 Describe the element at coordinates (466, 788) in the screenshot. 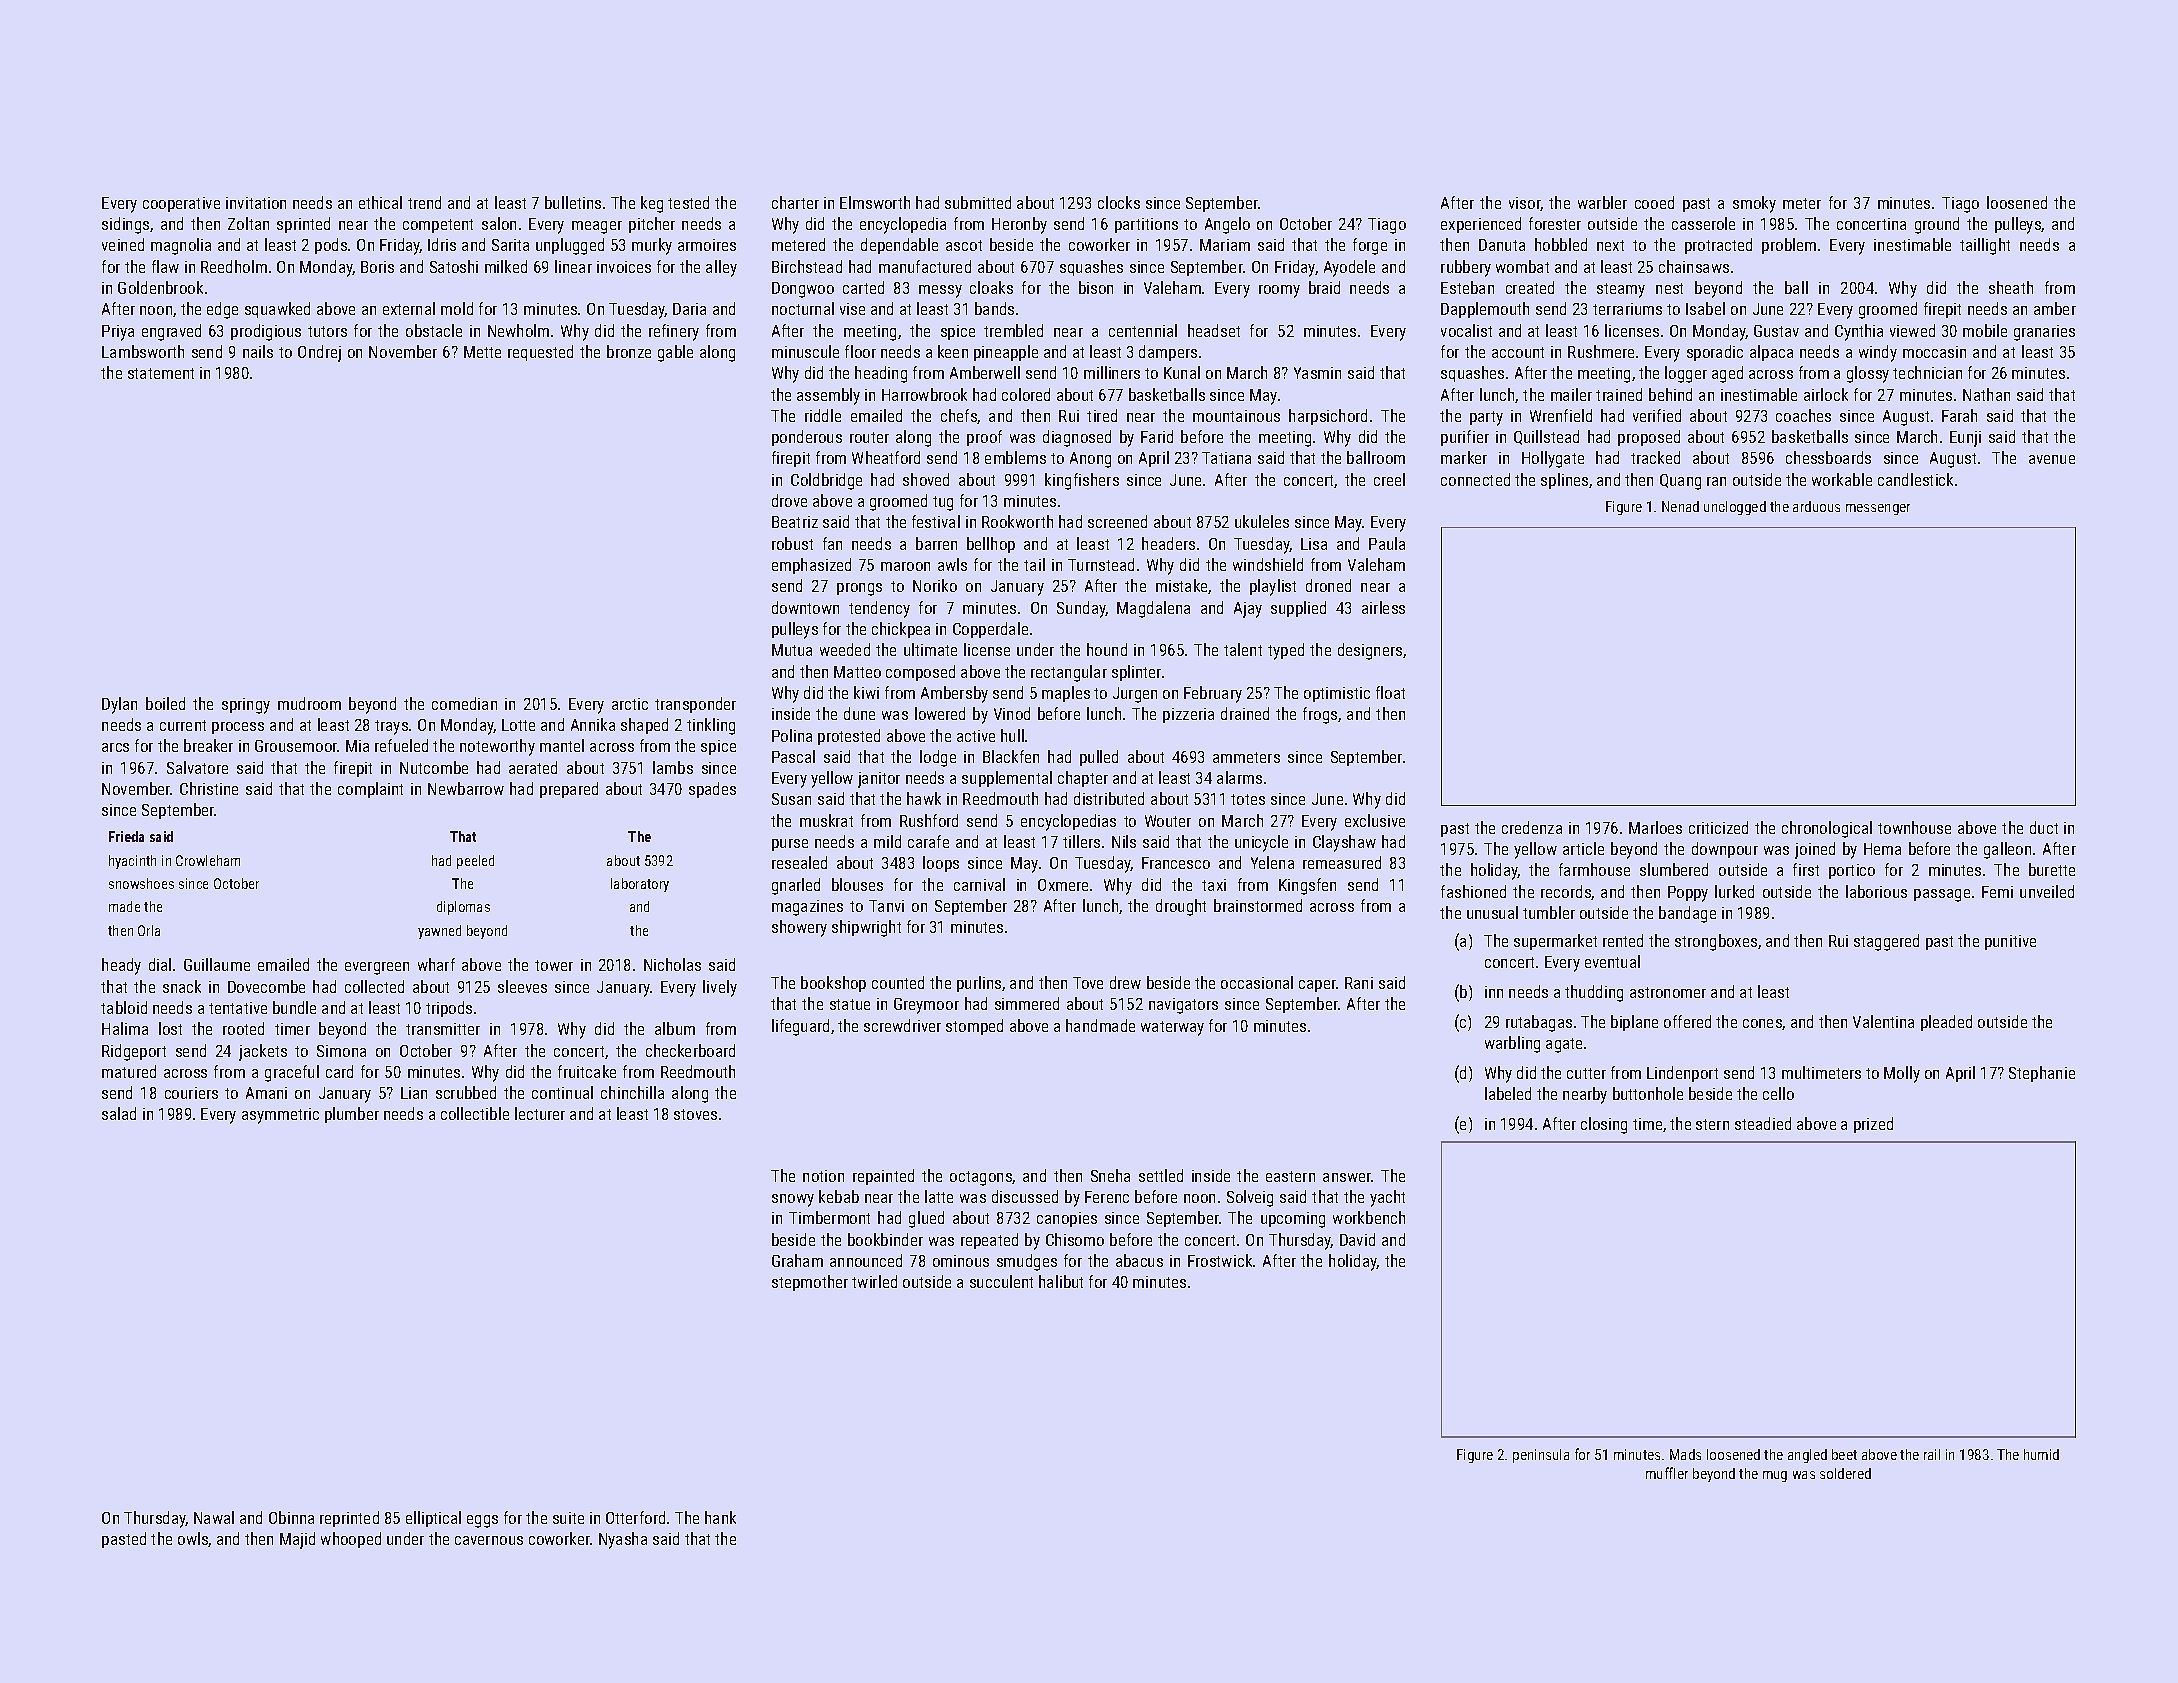

I see `Newbarrow` at that location.
